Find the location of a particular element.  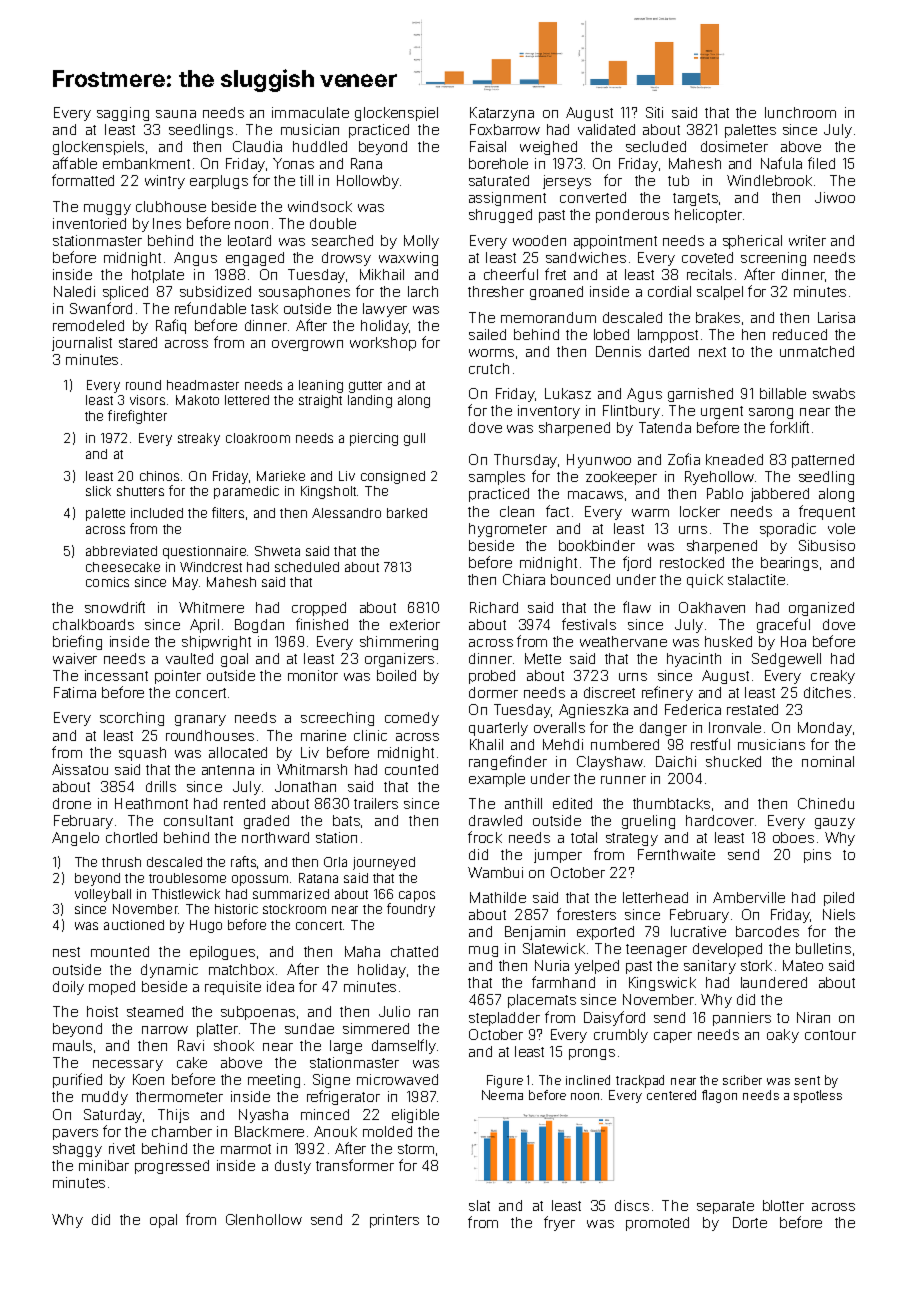

visors is located at coordinates (147, 400).
